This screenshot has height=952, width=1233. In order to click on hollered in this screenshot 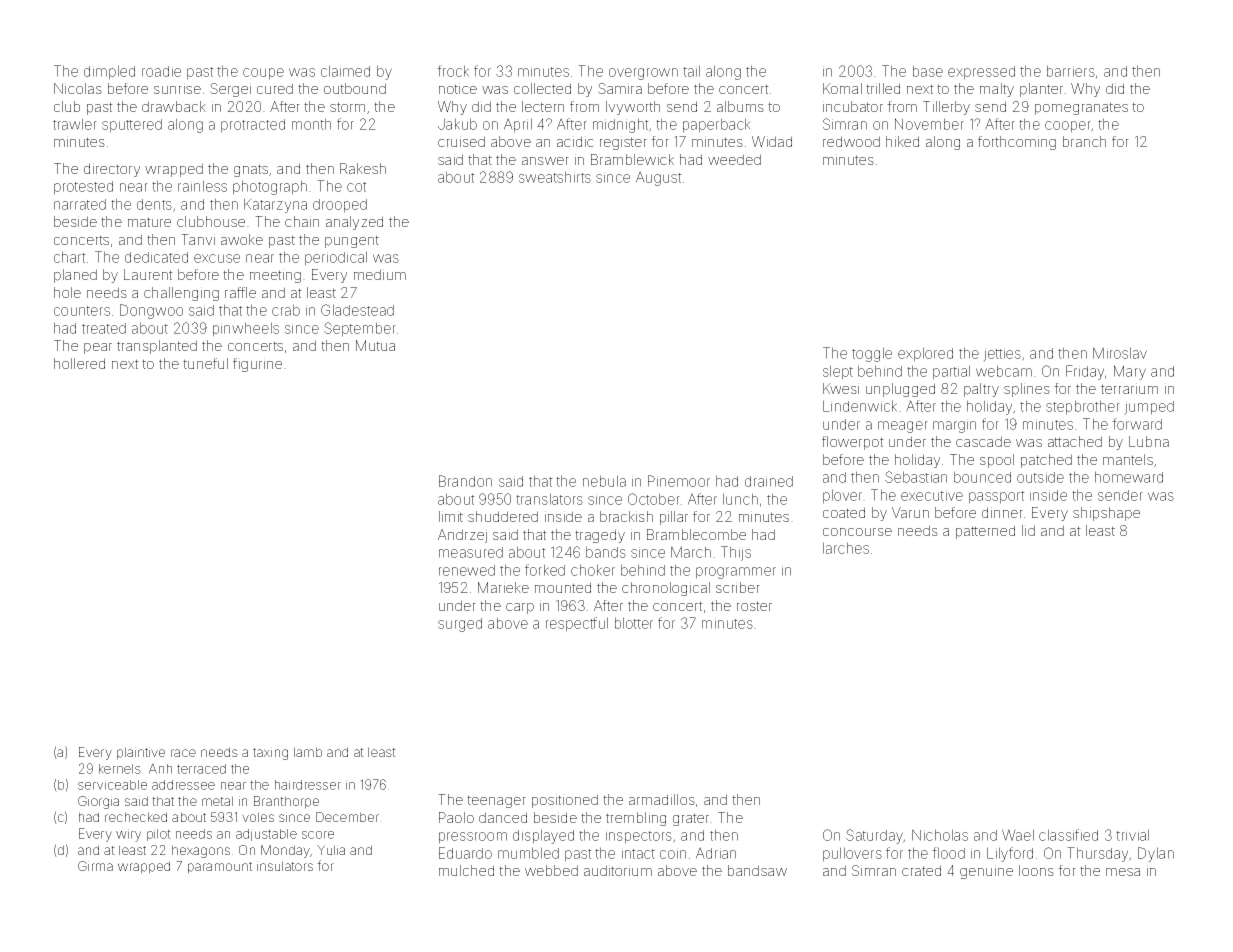, I will do `click(79, 363)`.
